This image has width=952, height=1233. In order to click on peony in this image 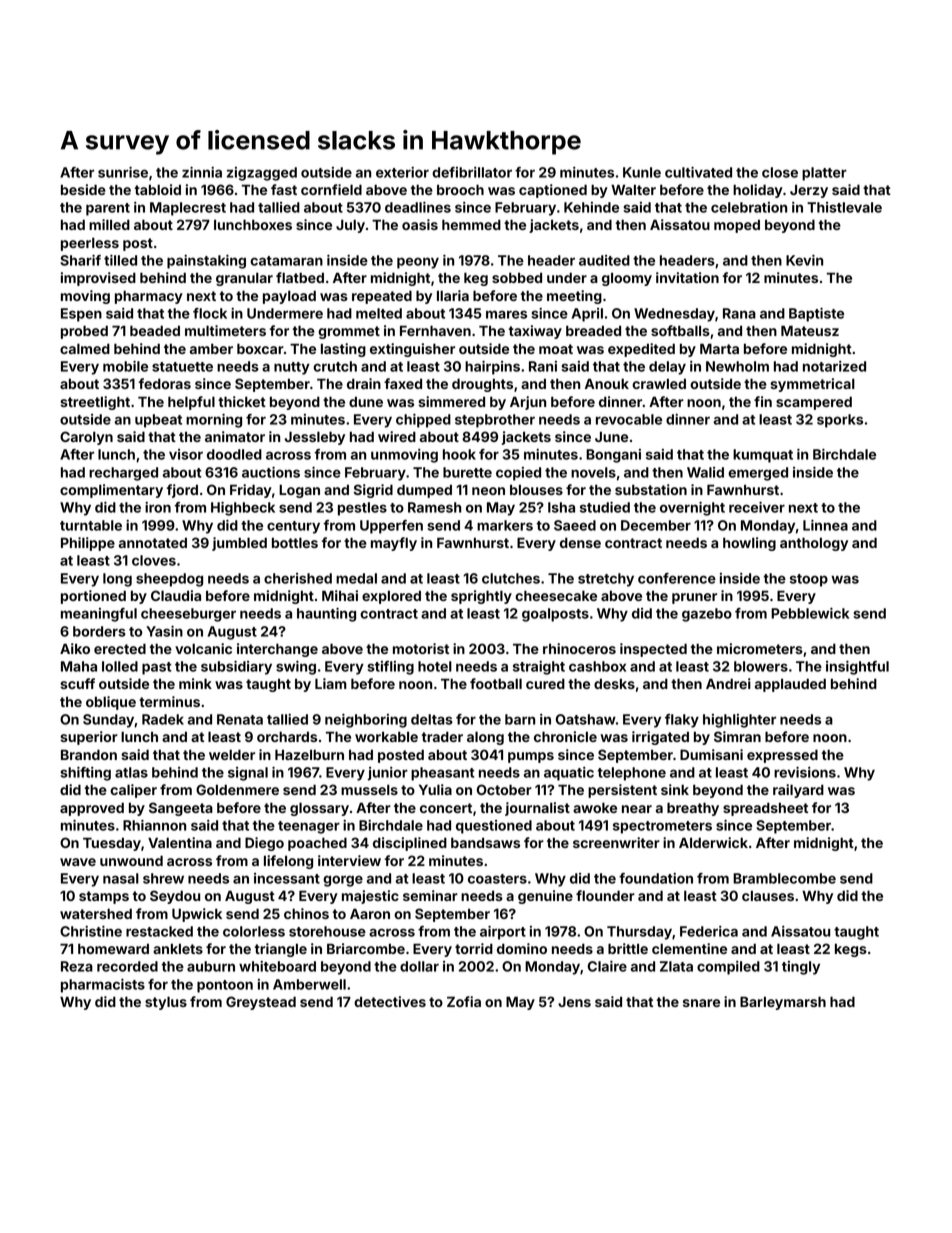, I will do `click(418, 263)`.
